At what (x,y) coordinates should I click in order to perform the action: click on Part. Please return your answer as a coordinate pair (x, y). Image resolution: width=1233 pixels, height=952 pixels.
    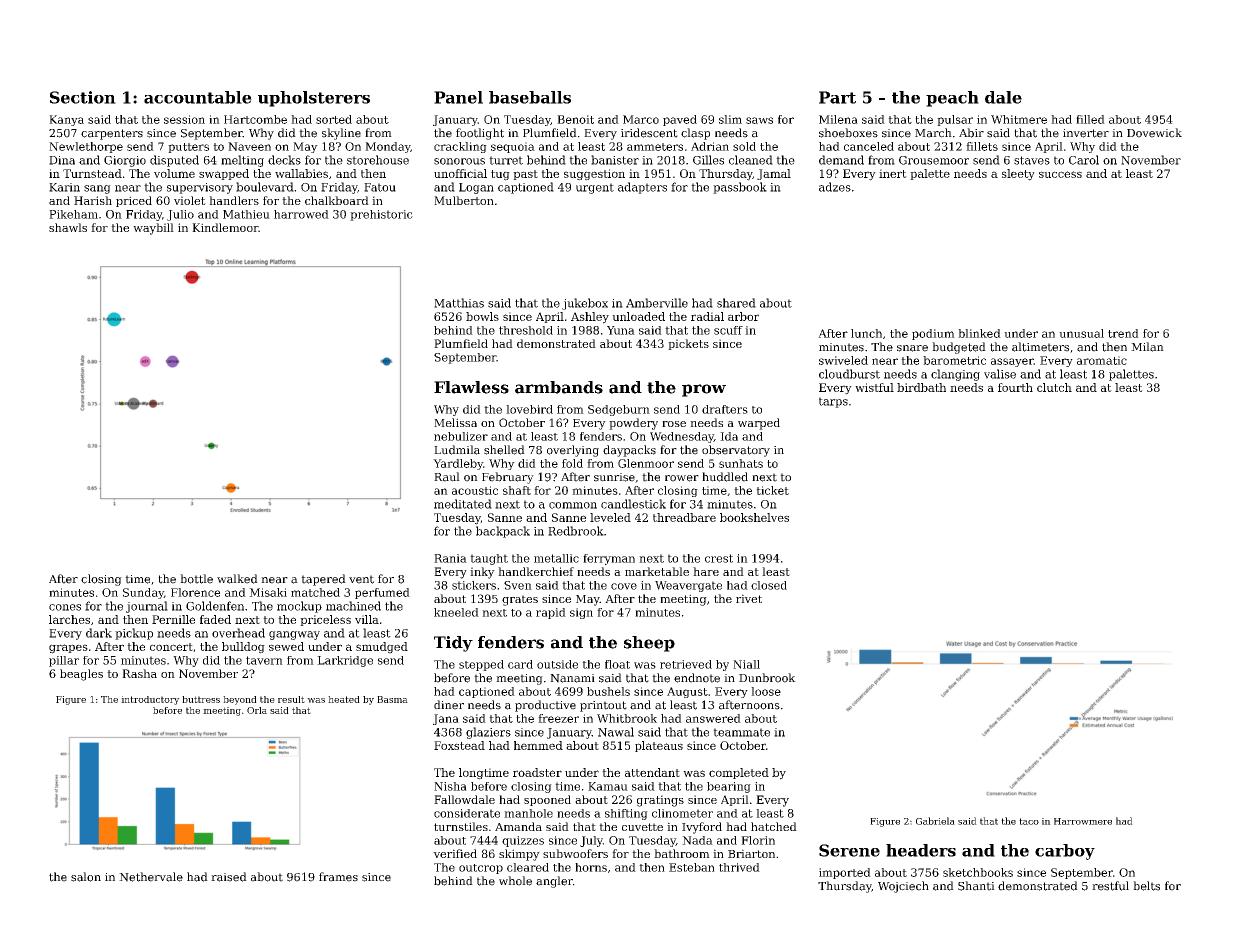
    Looking at the image, I should click on (837, 97).
